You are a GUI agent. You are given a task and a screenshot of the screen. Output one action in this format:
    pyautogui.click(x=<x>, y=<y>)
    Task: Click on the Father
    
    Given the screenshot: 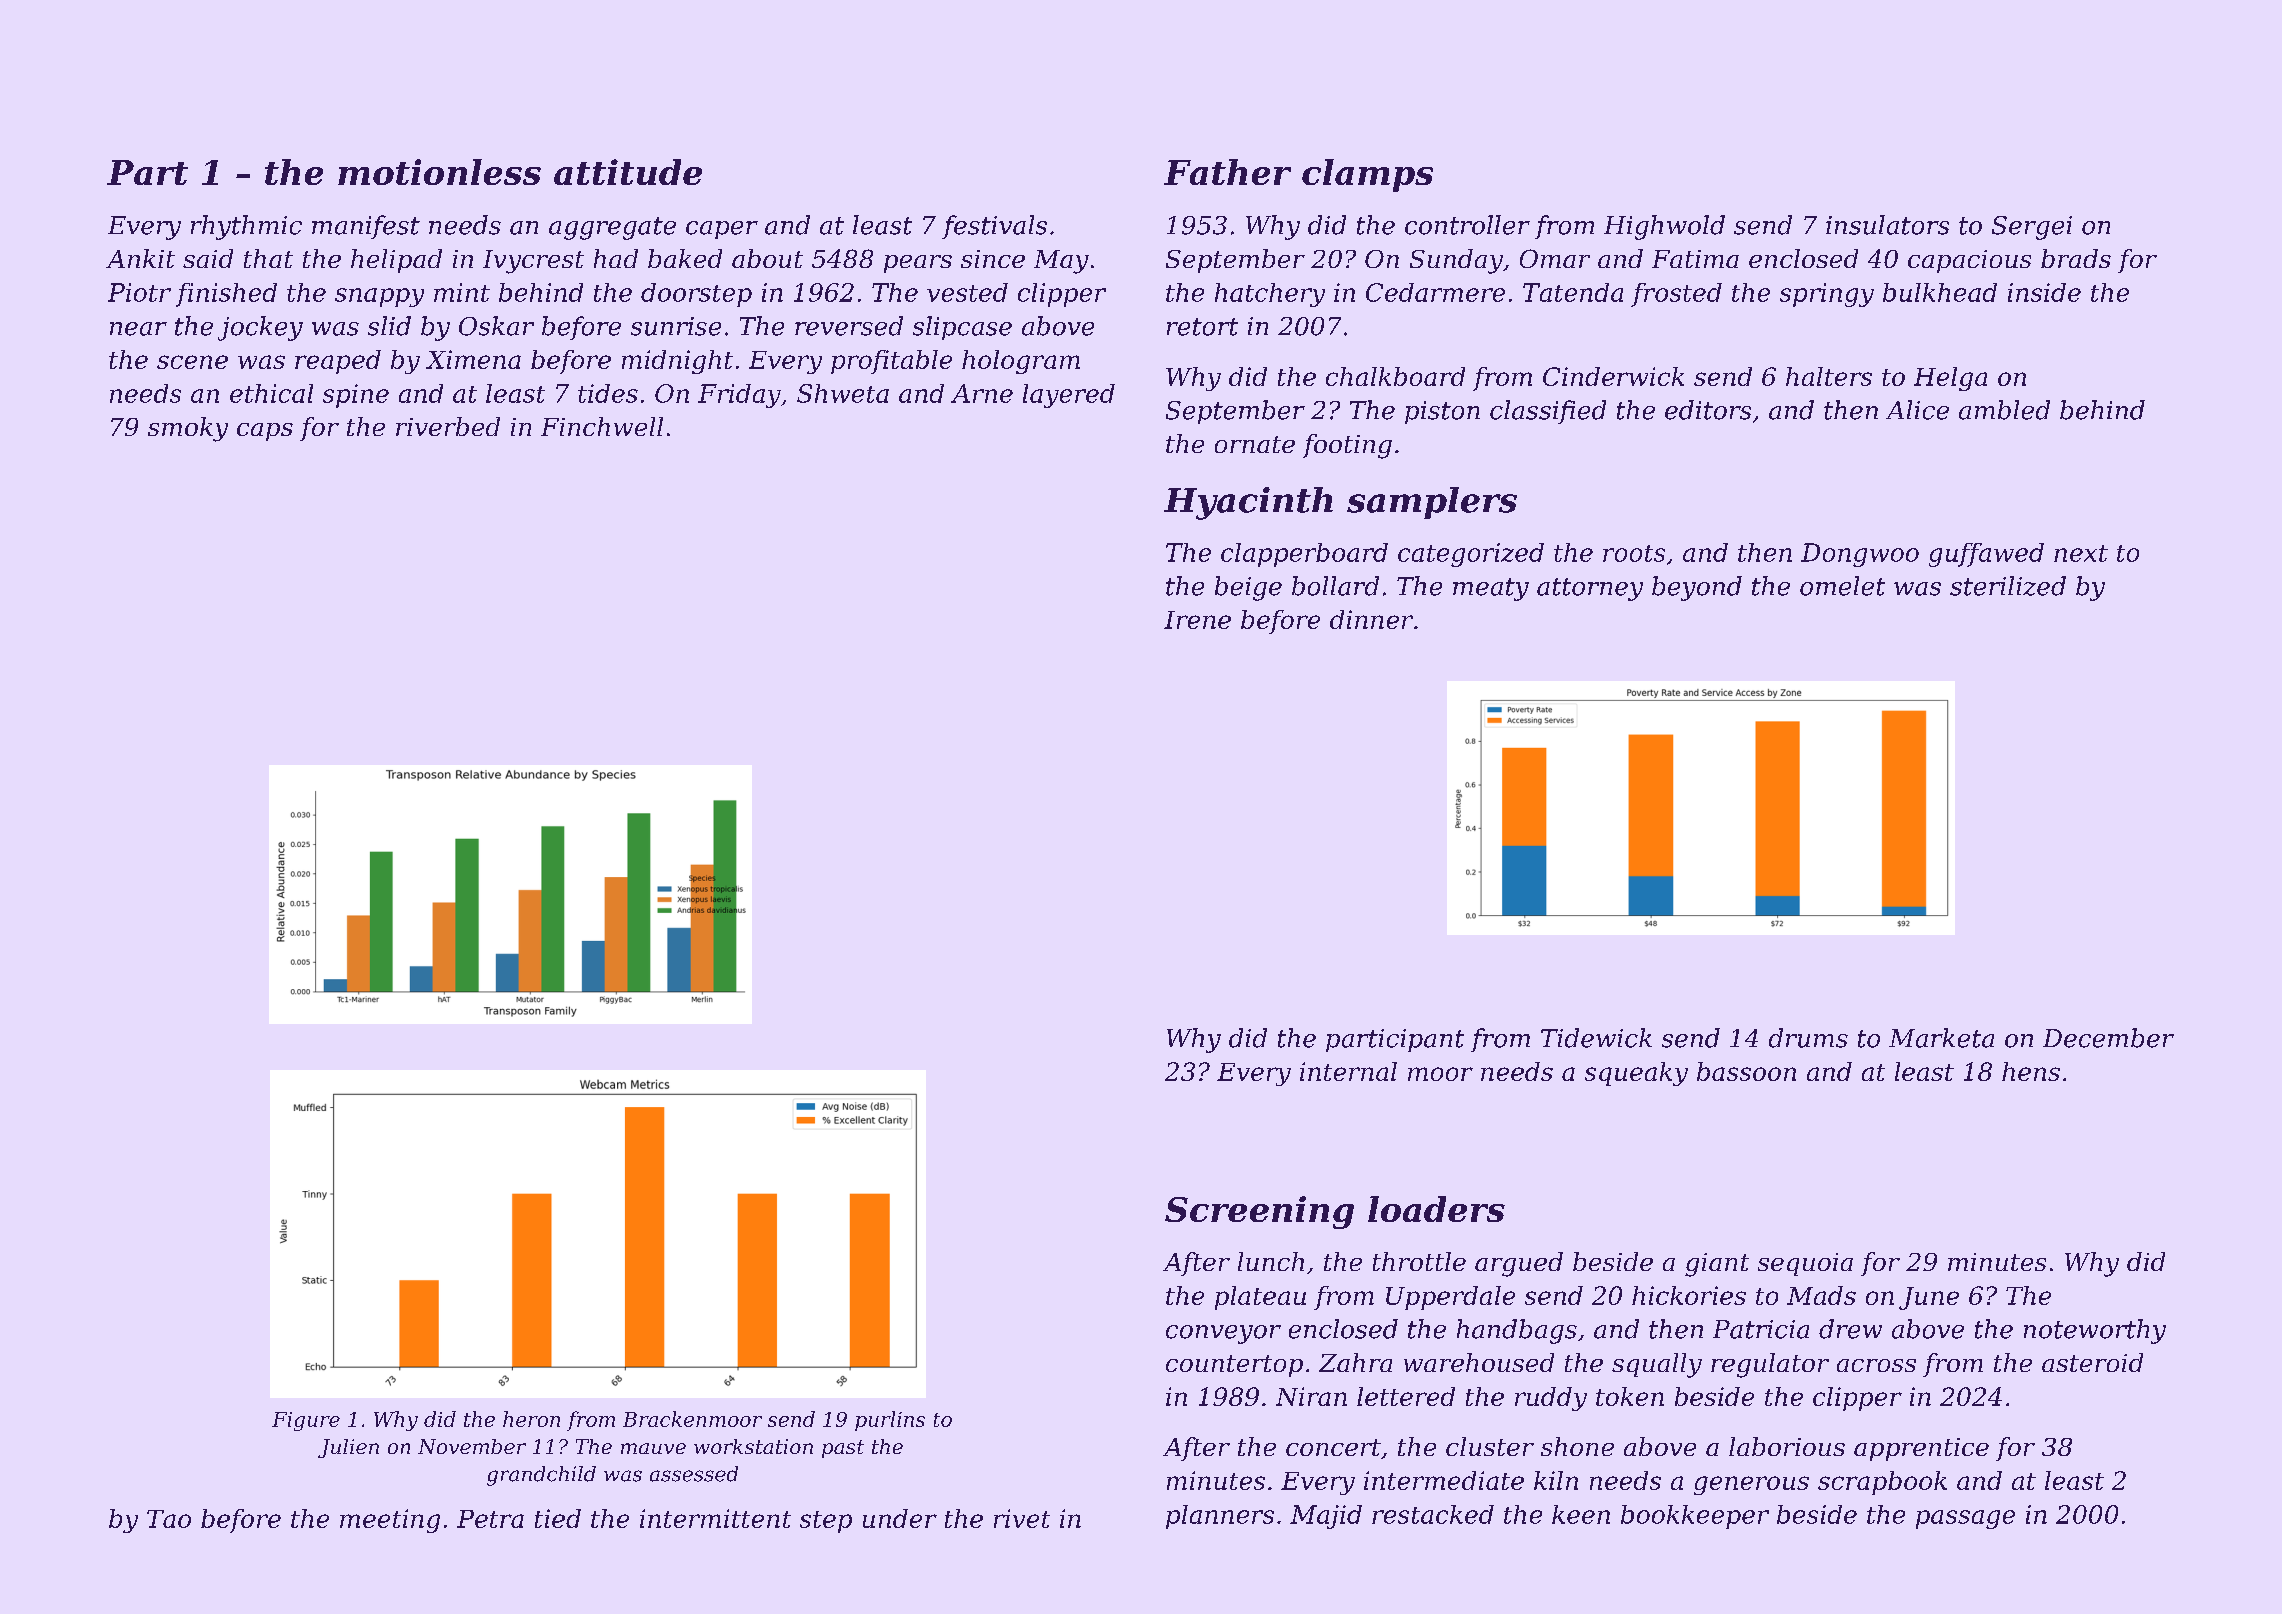 What is the action you would take?
    pyautogui.click(x=1227, y=172)
